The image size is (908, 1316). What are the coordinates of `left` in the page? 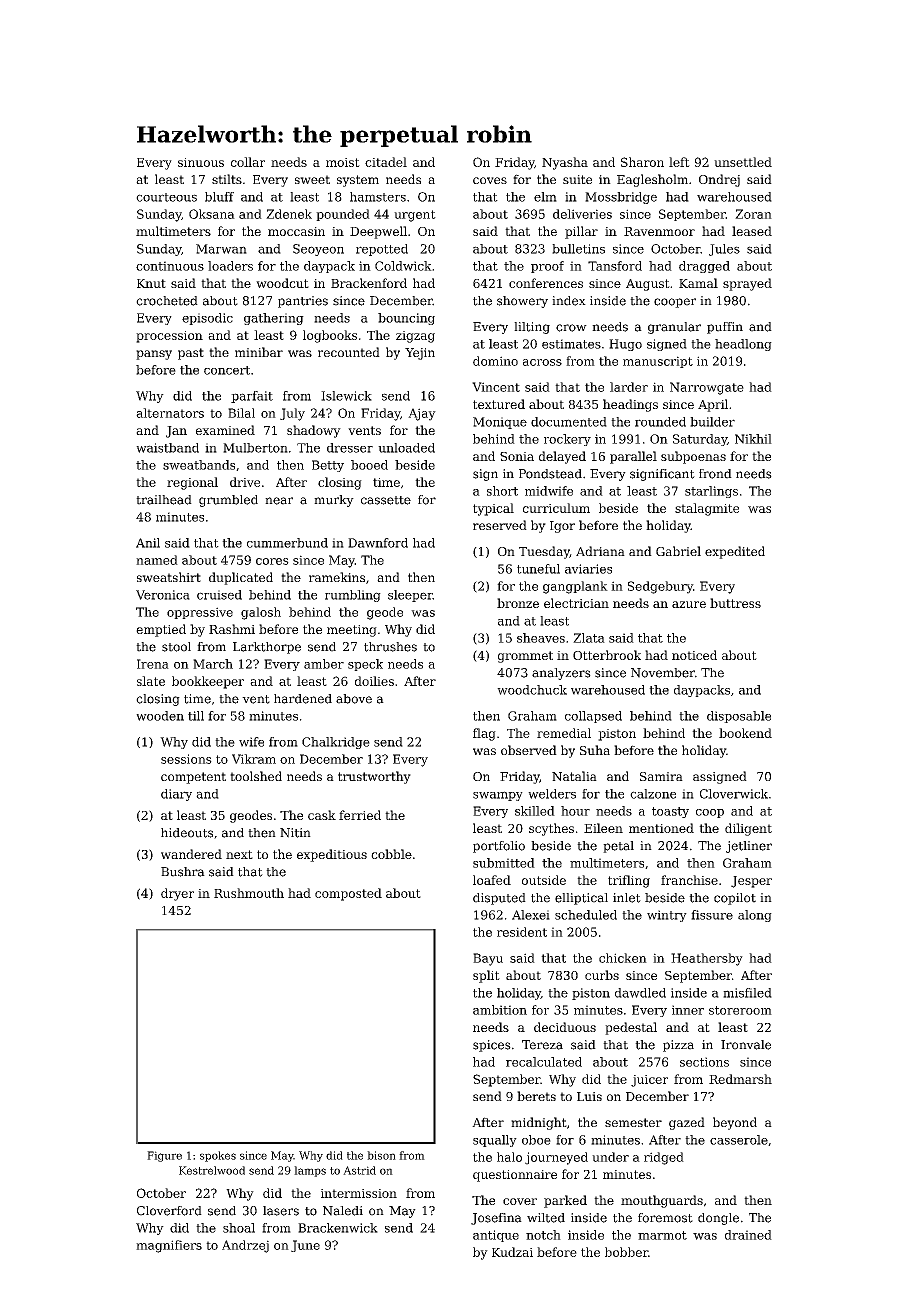 It's located at (679, 162).
